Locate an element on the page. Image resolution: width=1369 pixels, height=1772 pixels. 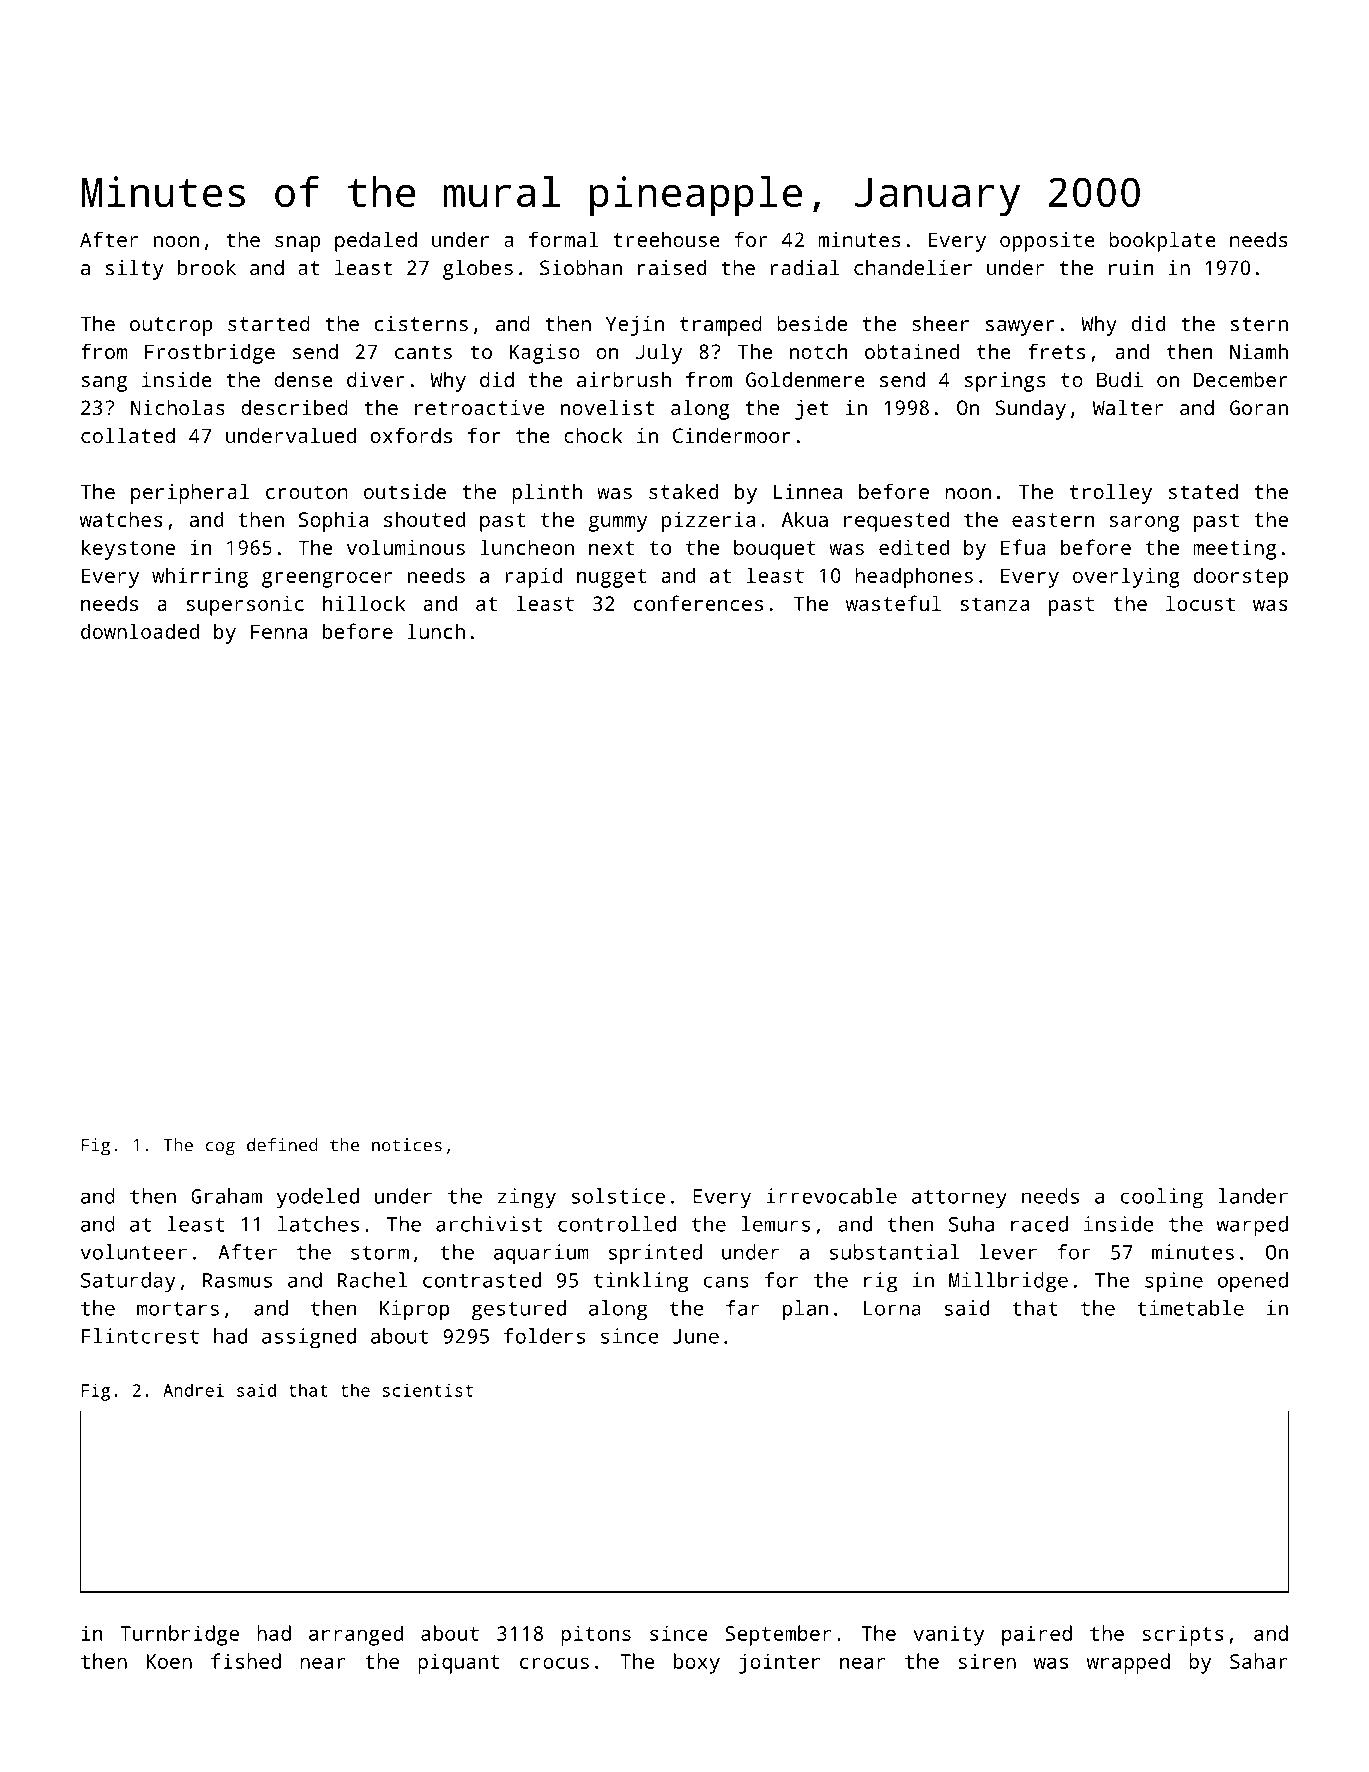
boxy is located at coordinates (697, 1663).
